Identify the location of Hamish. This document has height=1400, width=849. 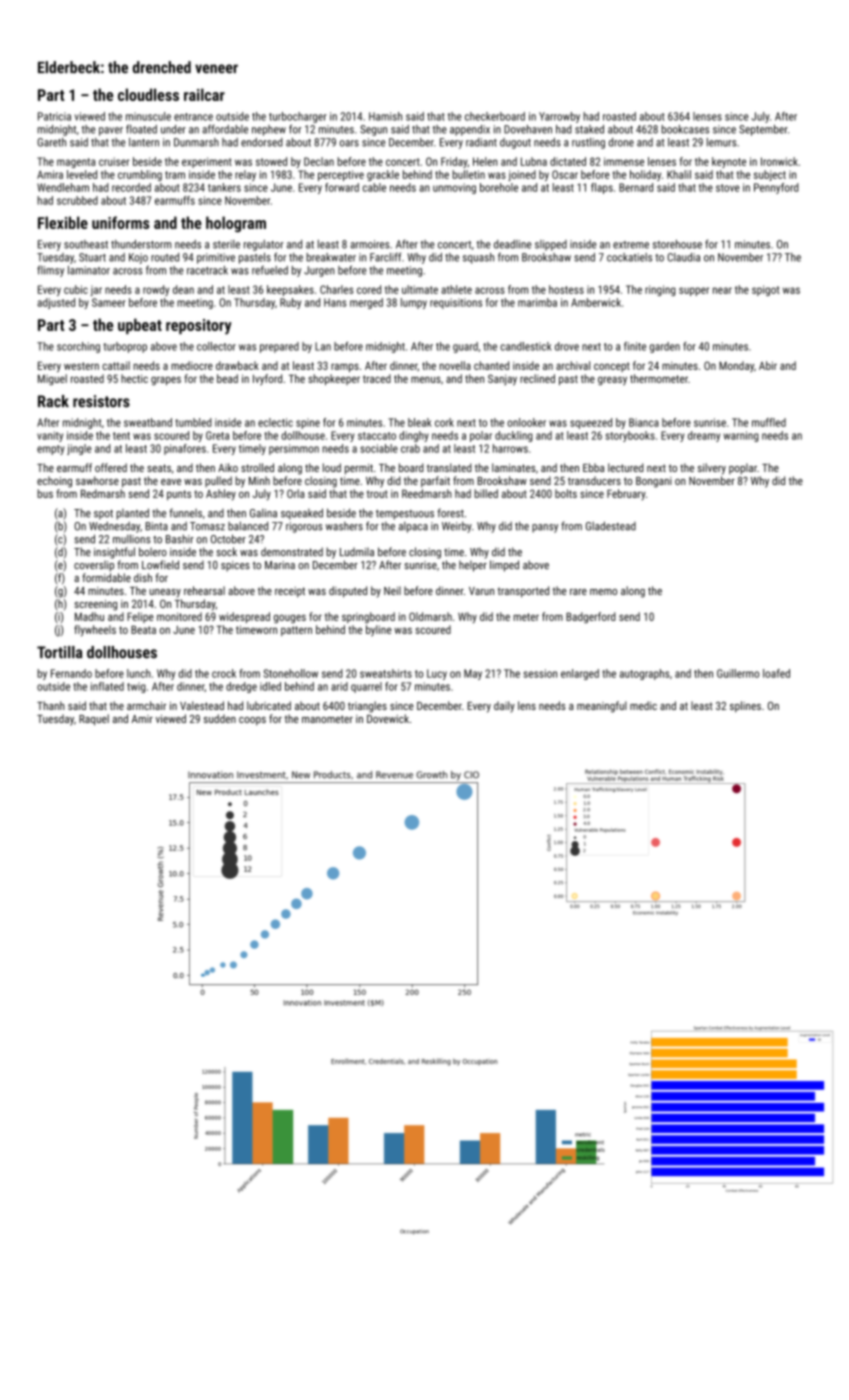
(385, 116).
